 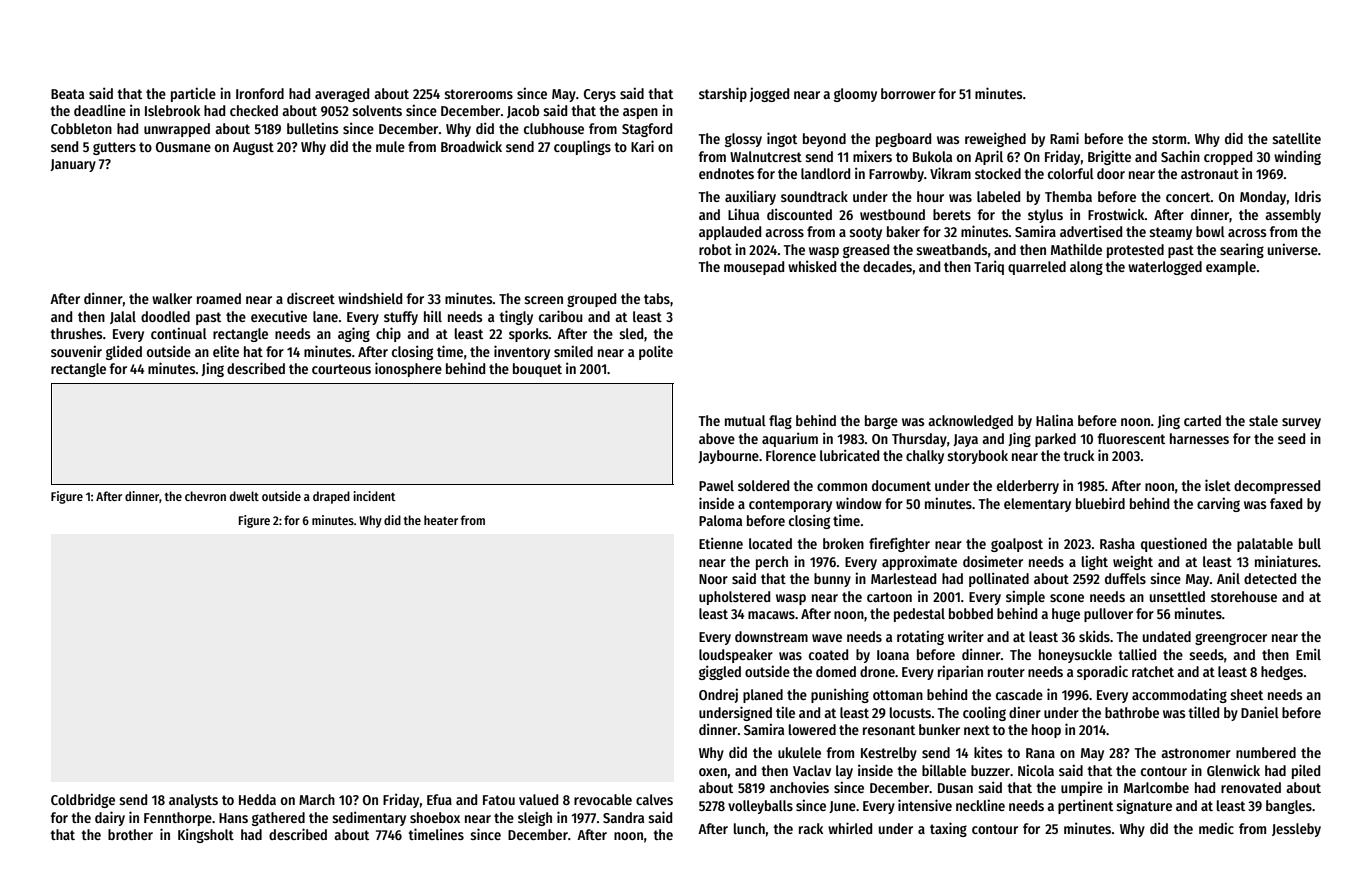 What do you see at coordinates (535, 818) in the screenshot?
I see `sleigh` at bounding box center [535, 818].
